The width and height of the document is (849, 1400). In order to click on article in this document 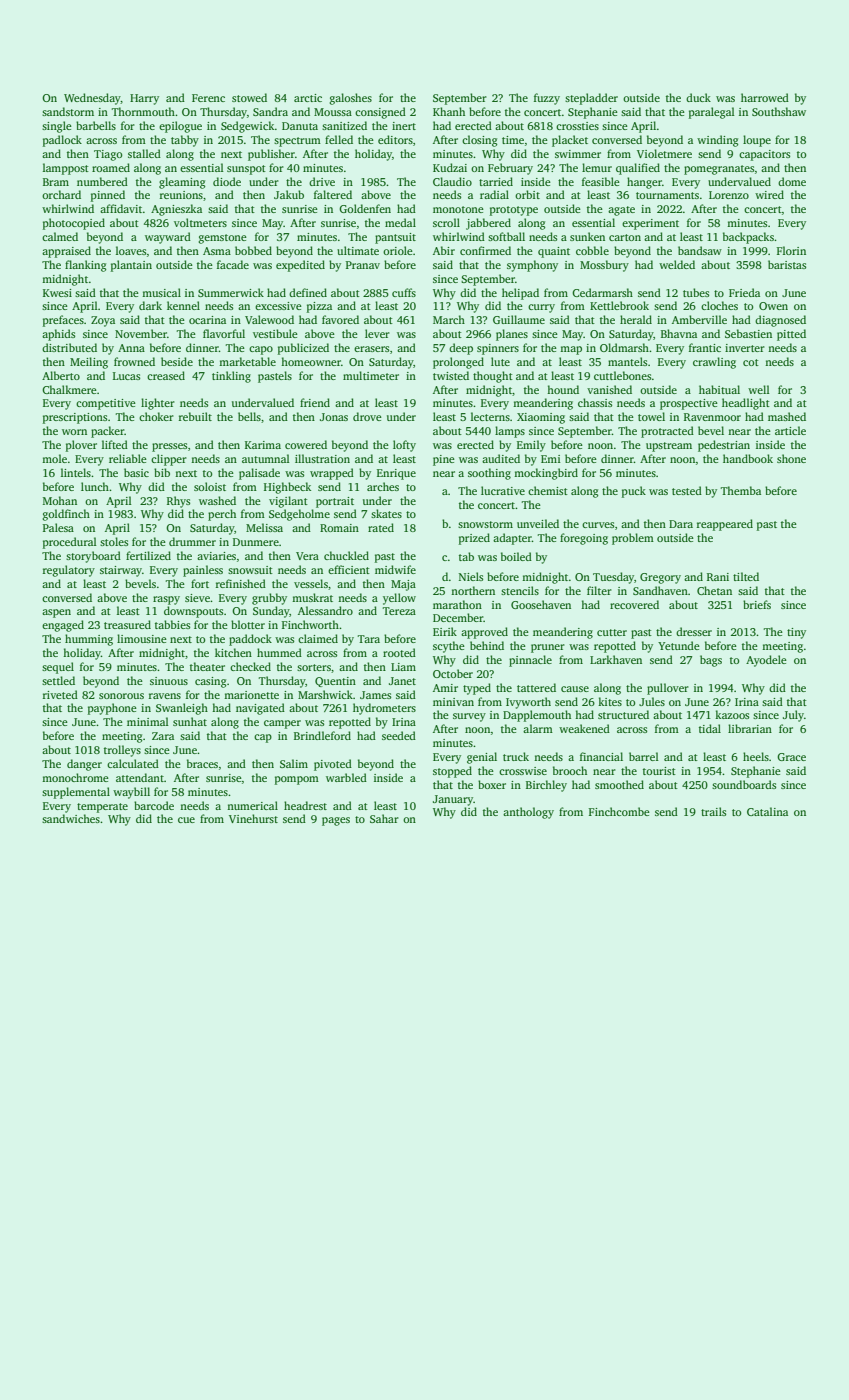, I will do `click(790, 430)`.
